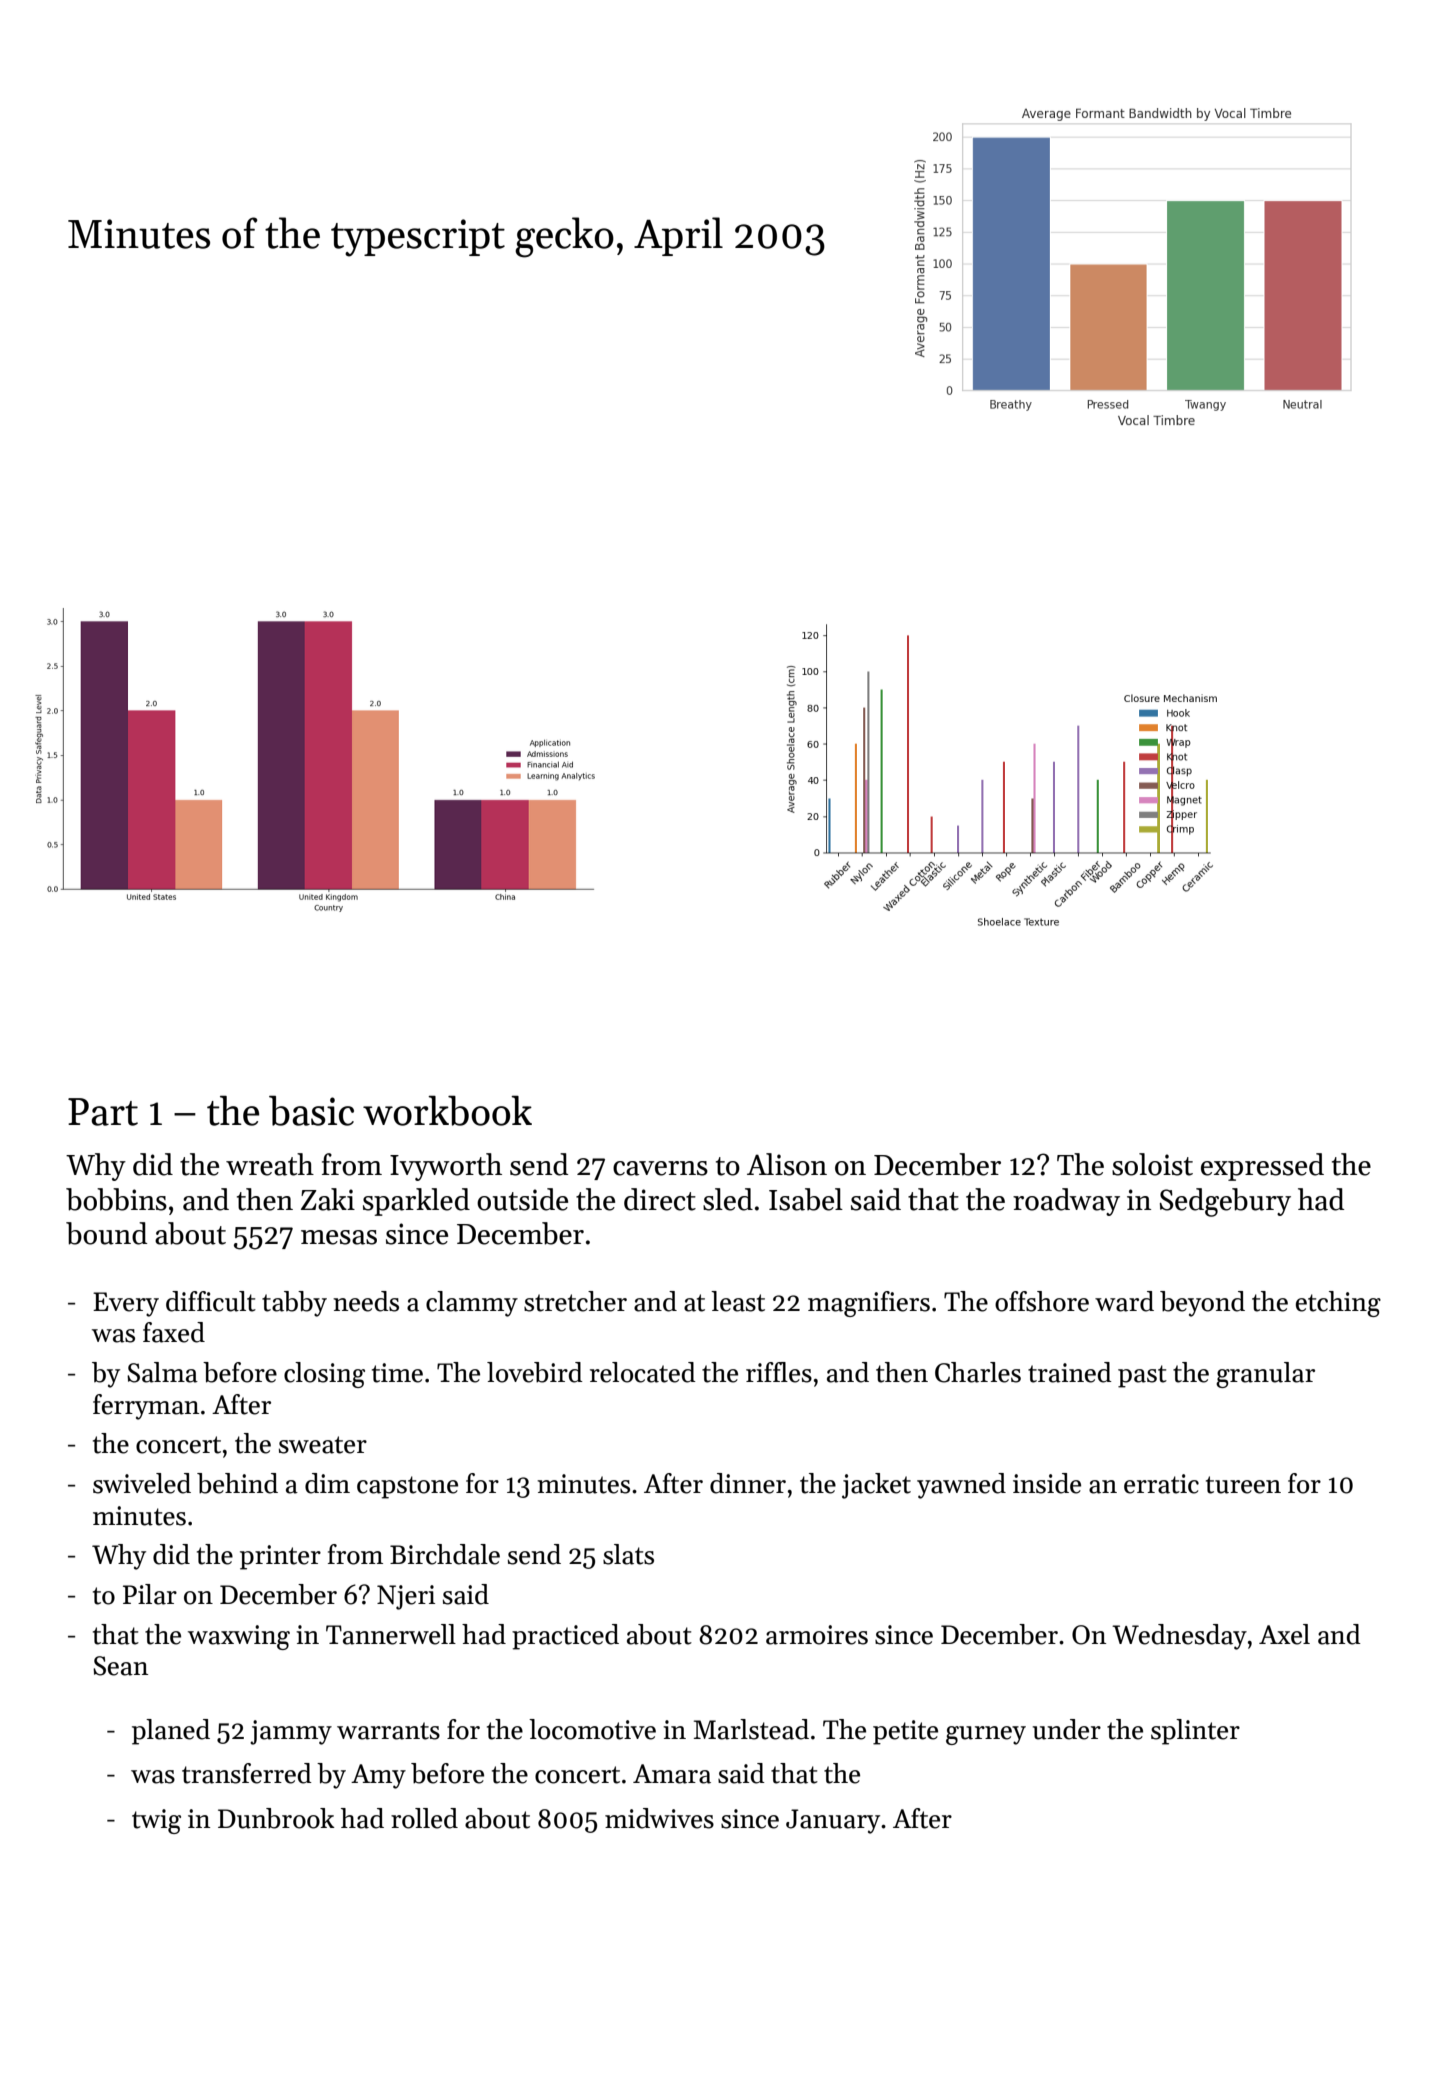 The image size is (1450, 2100). I want to click on tureen, so click(1243, 1485).
